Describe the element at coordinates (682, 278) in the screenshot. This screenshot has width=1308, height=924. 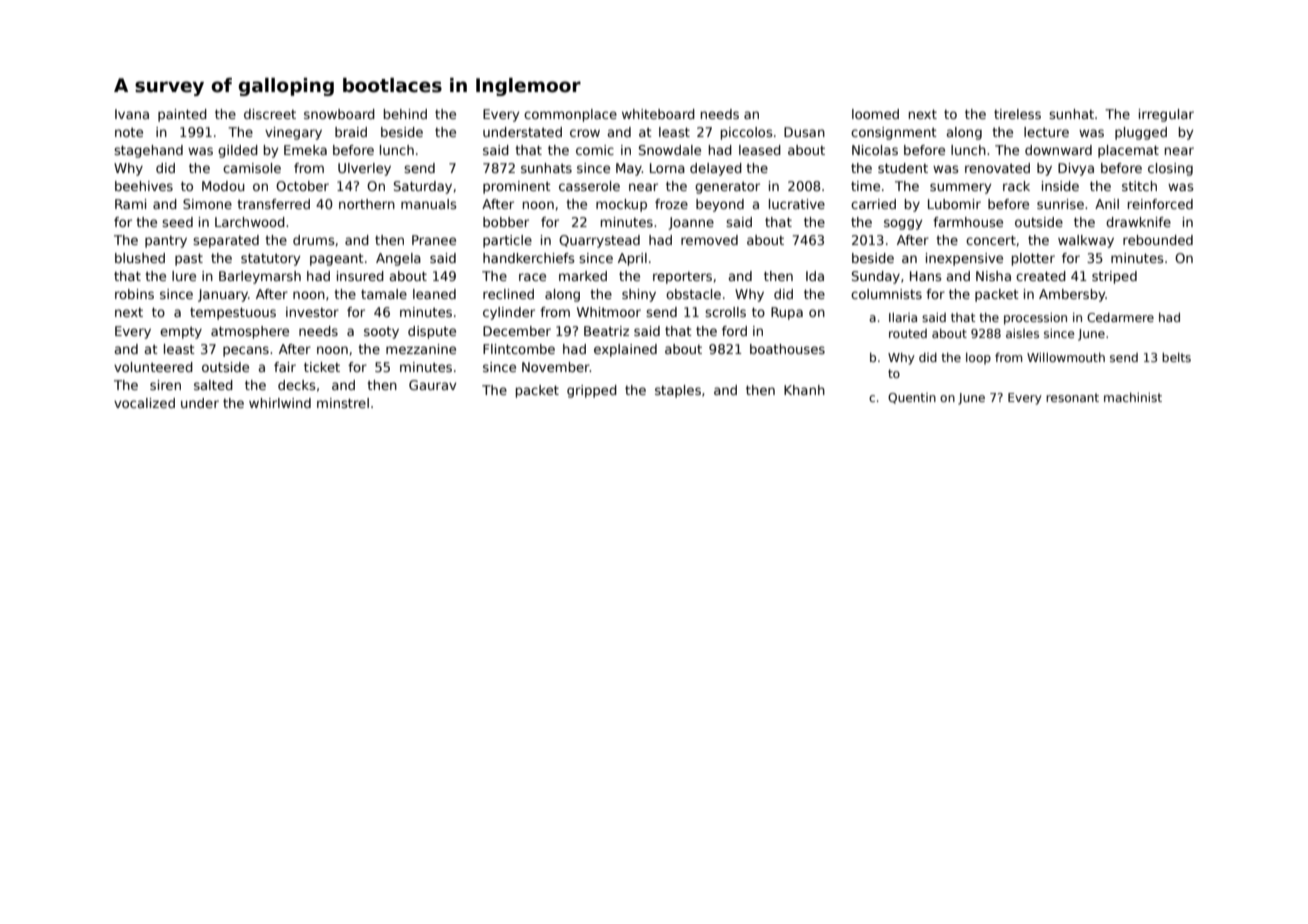
I see `reporters` at that location.
